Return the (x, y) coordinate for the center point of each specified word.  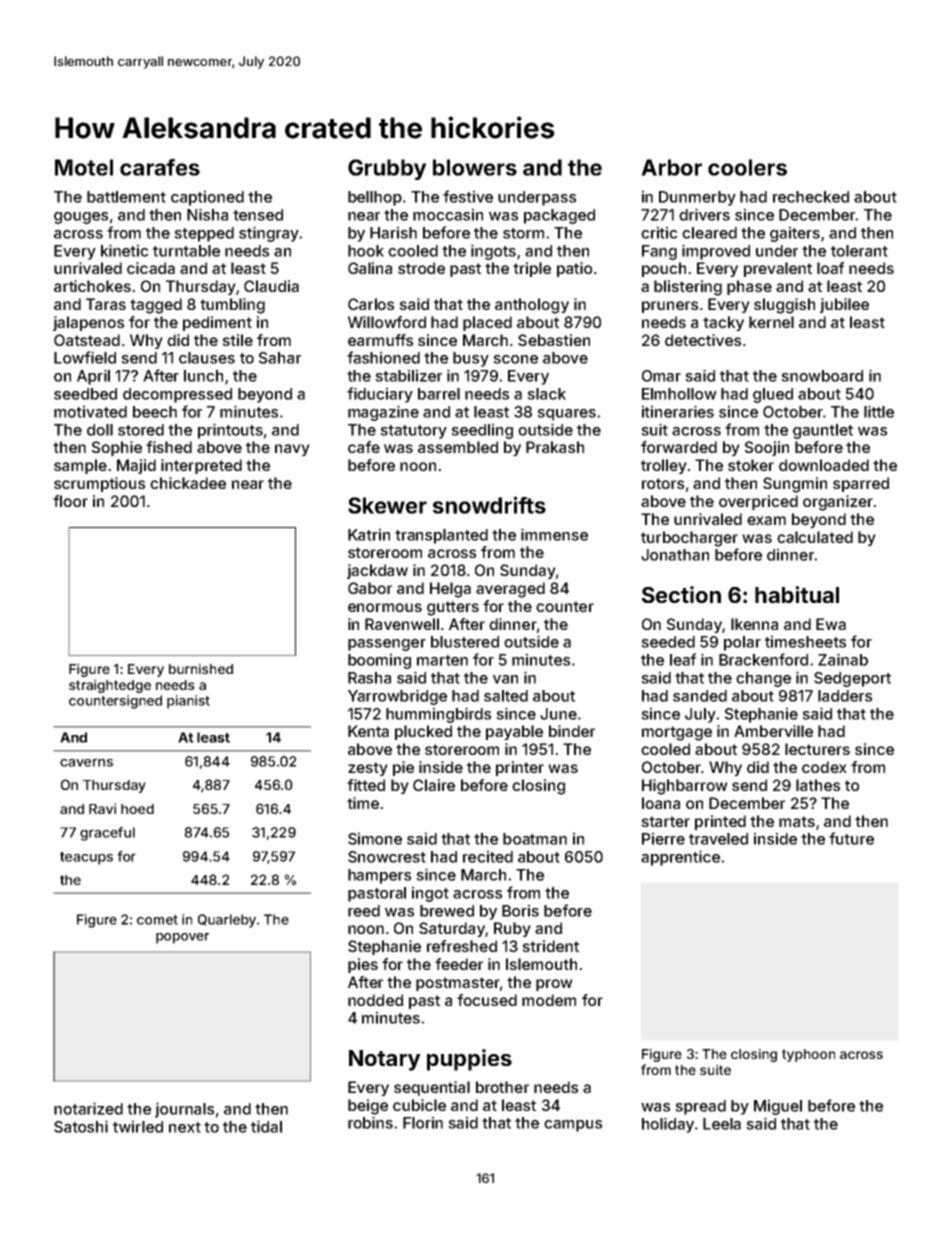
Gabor (370, 588)
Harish (393, 232)
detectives (703, 340)
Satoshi (81, 1126)
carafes (160, 167)
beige (368, 1107)
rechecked (811, 197)
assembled (458, 447)
